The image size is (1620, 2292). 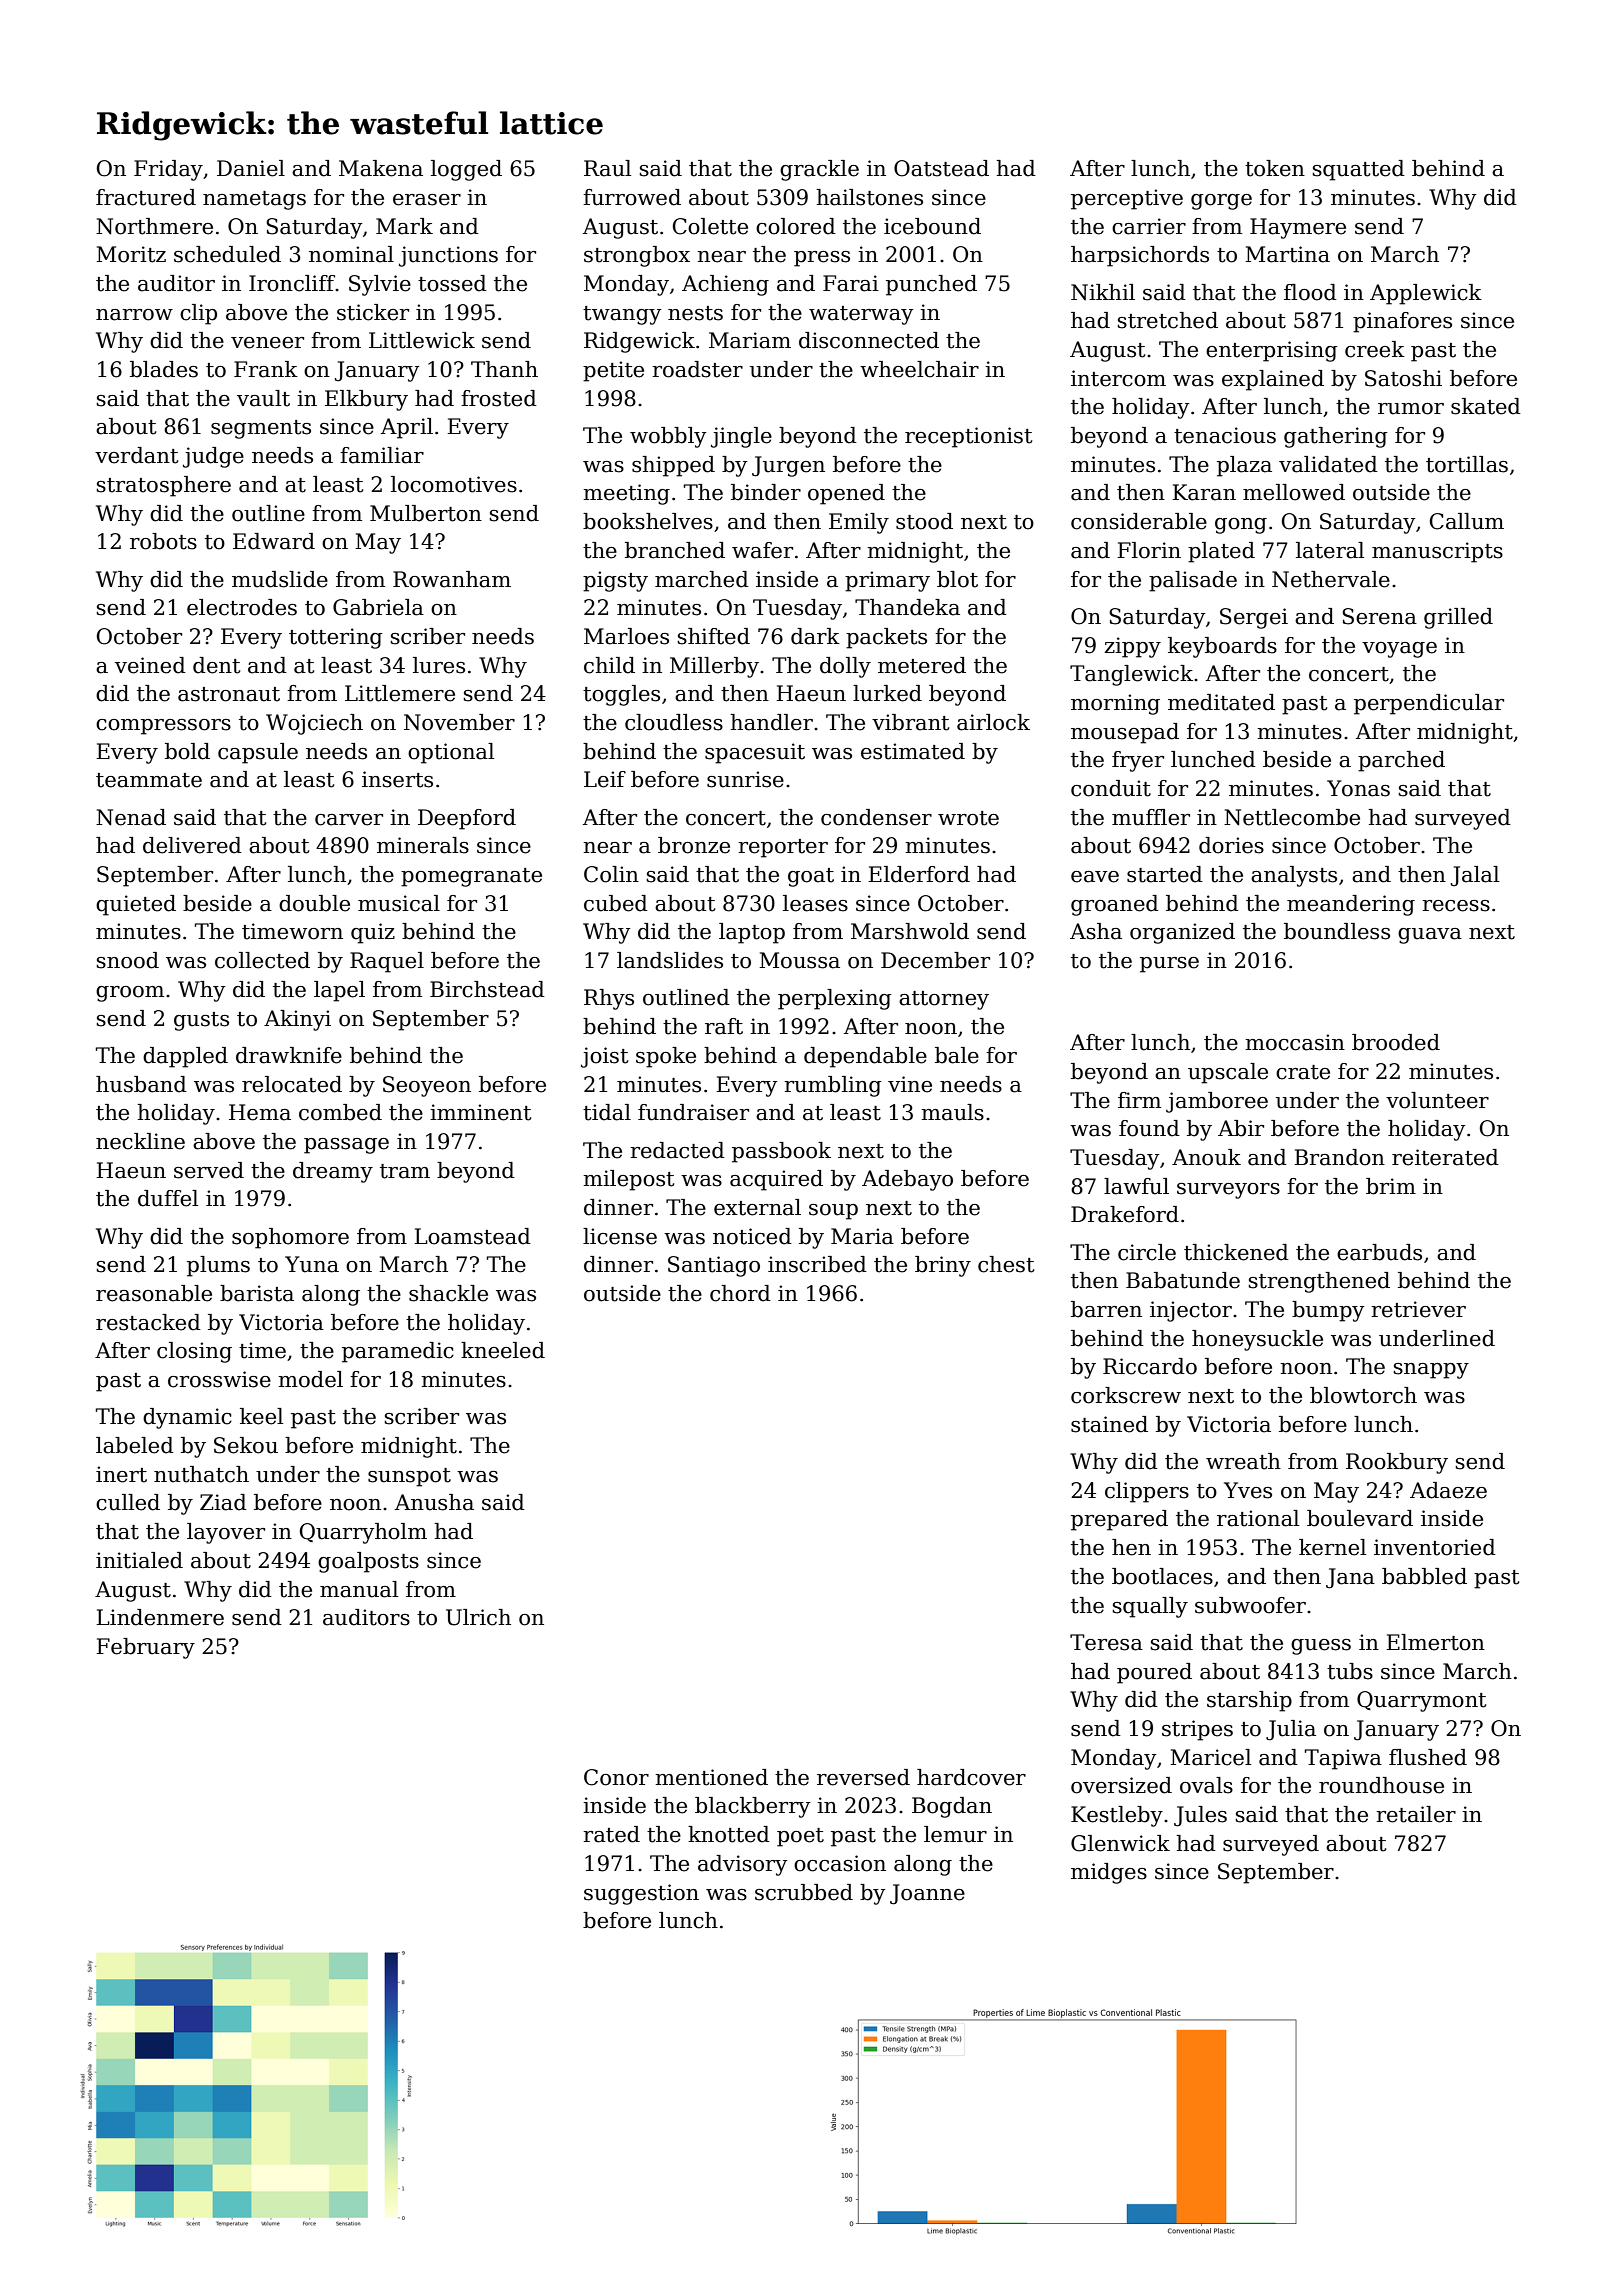 What do you see at coordinates (478, 1617) in the screenshot?
I see `Ulrich` at bounding box center [478, 1617].
